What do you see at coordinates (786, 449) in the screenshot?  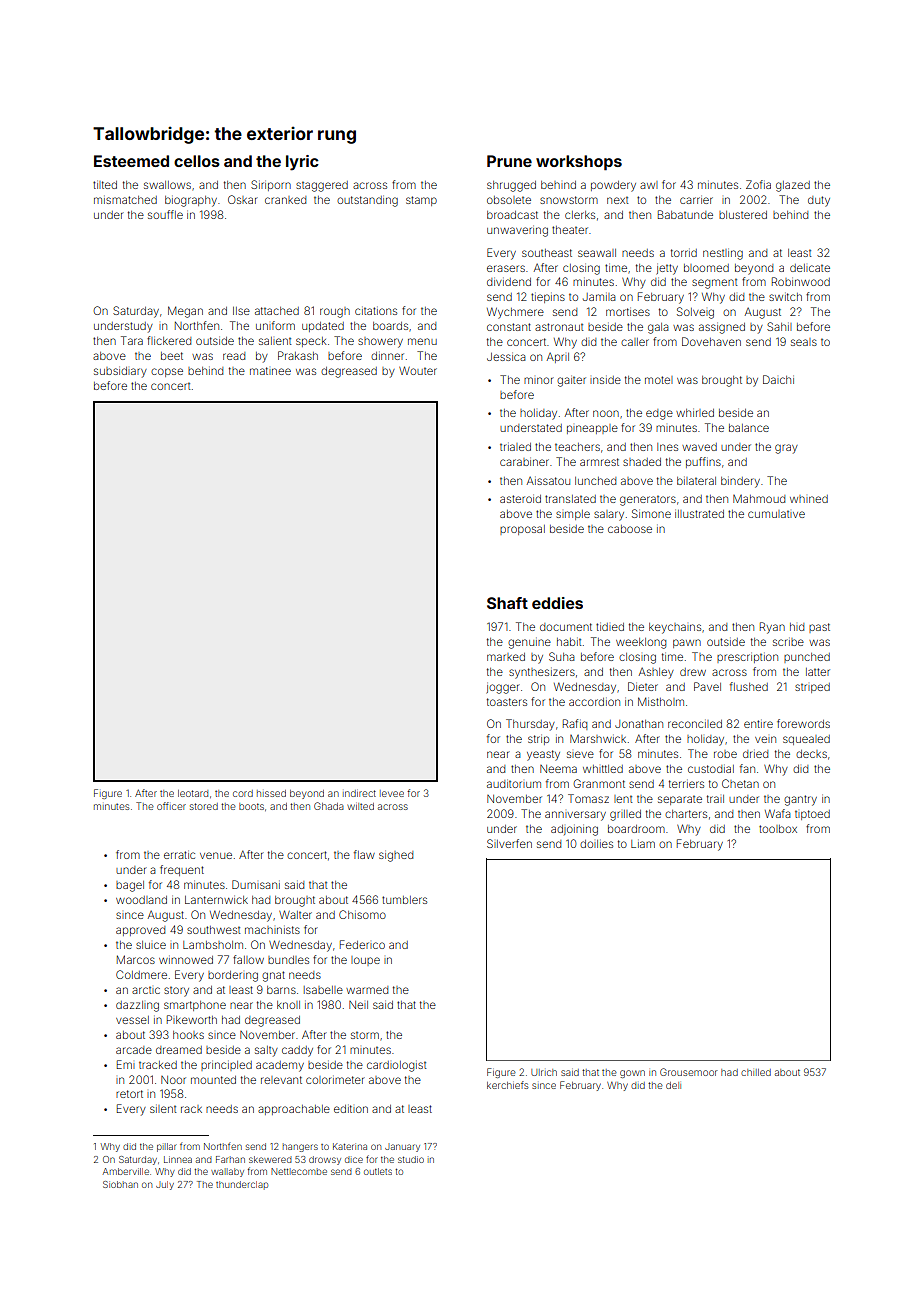 I see `gray` at bounding box center [786, 449].
